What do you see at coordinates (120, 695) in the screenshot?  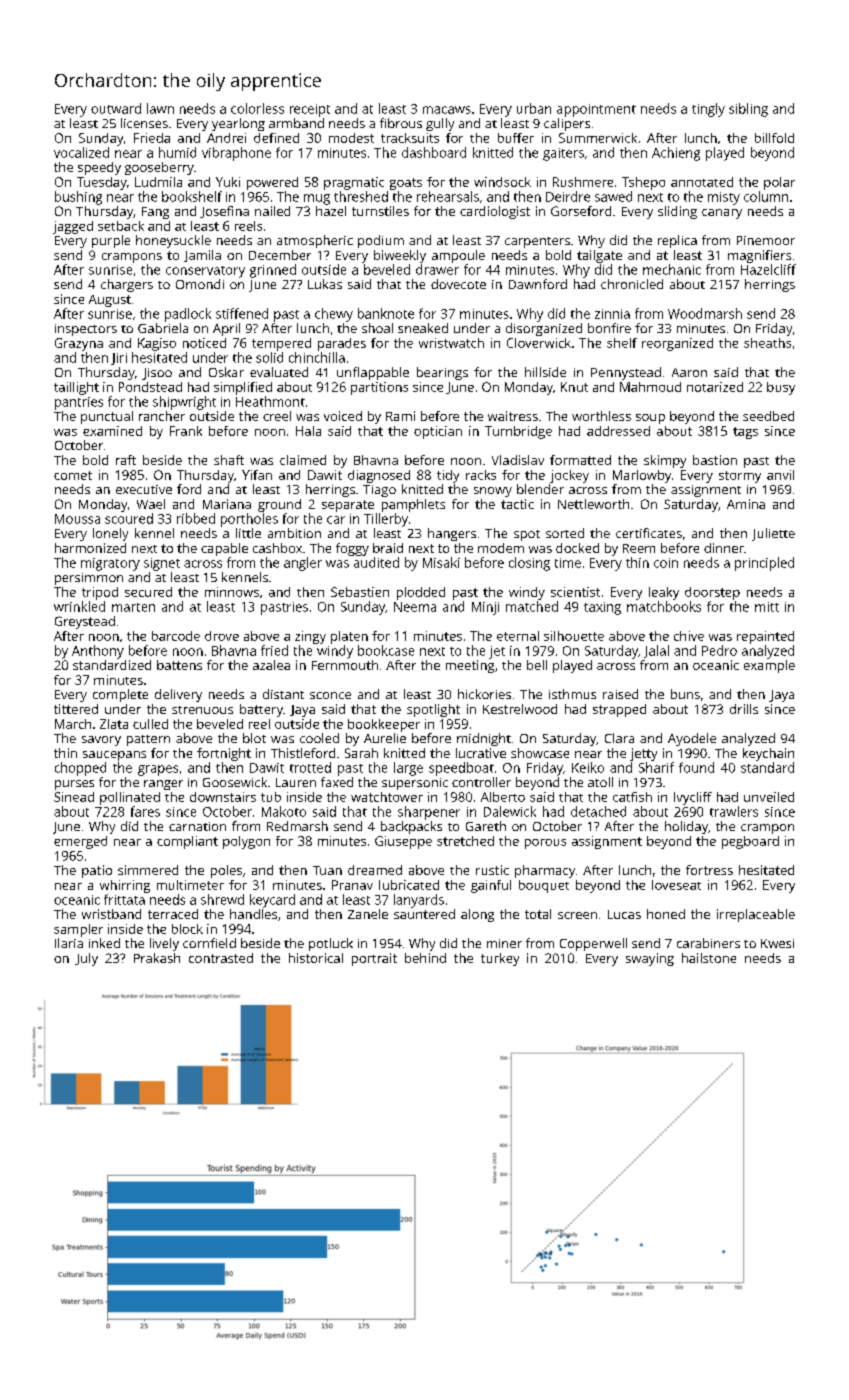 I see `complete` at bounding box center [120, 695].
